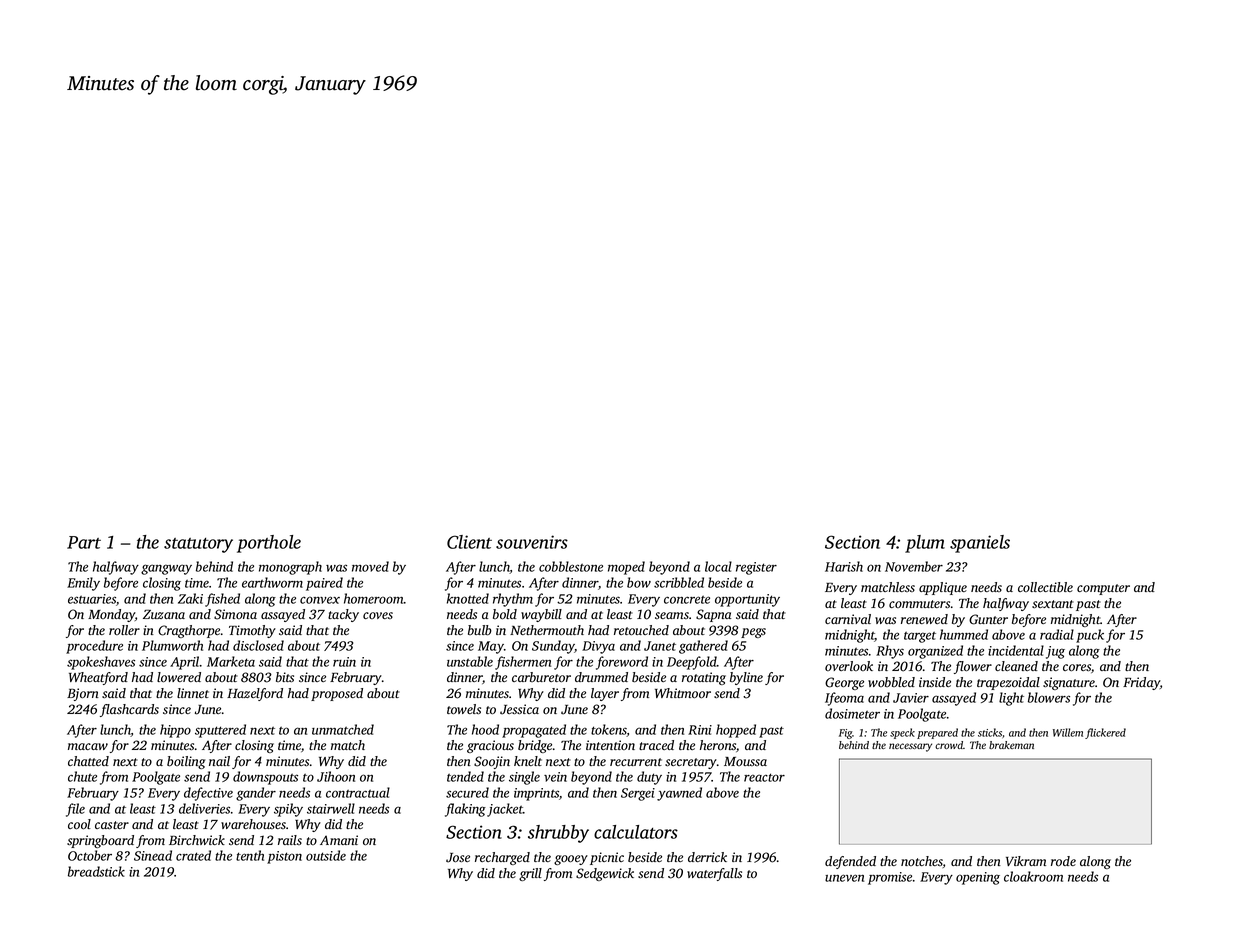 The width and height of the screenshot is (1233, 952). I want to click on flaking, so click(465, 810).
